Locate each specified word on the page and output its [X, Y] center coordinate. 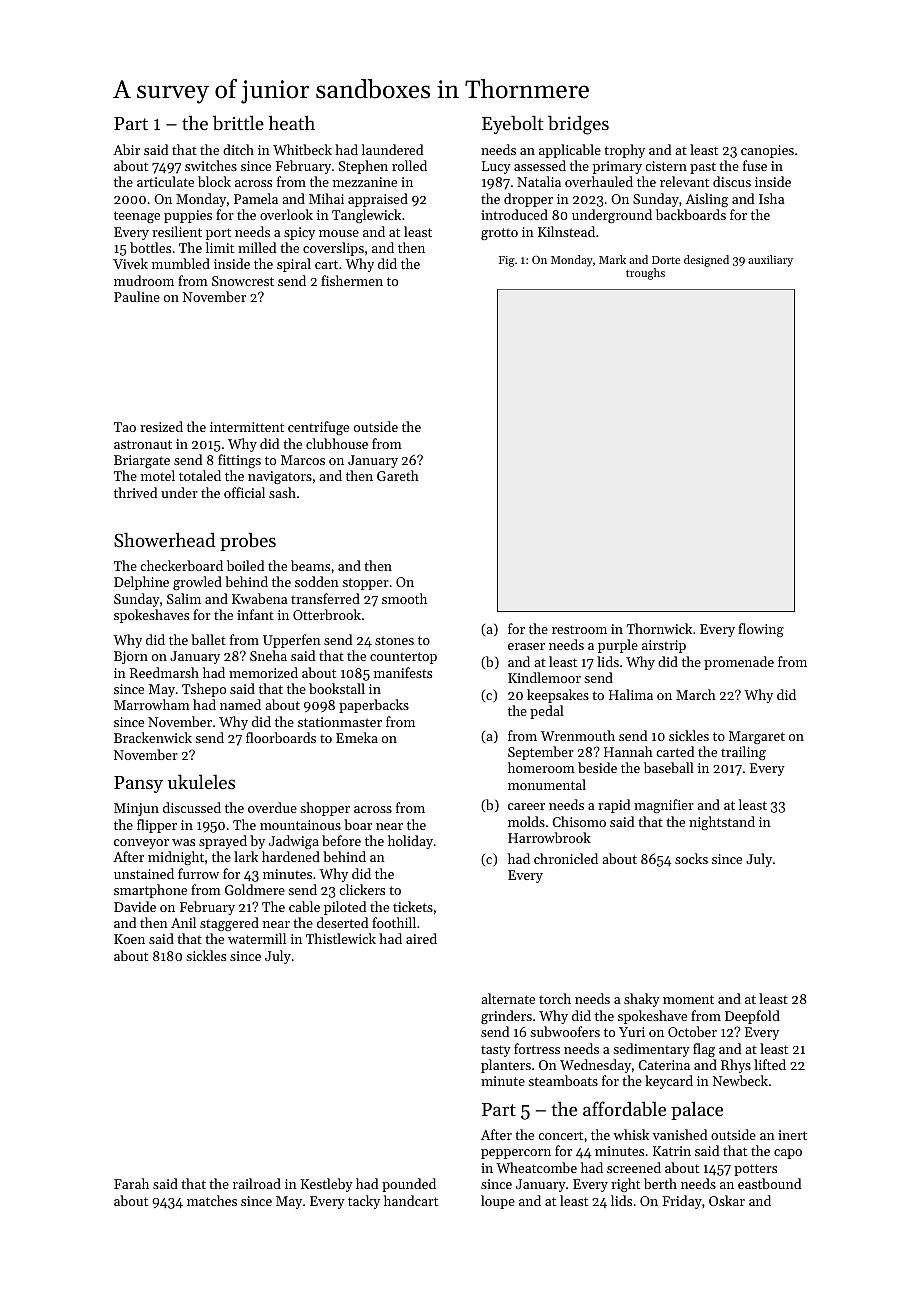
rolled [409, 165]
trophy [624, 151]
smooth [404, 598]
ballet [208, 639]
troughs [645, 274]
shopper [325, 809]
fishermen [352, 280]
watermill [257, 938]
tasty [496, 1051]
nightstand [722, 823]
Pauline [137, 296]
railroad [257, 1183]
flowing [761, 630]
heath [292, 123]
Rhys [736, 1066]
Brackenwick [153, 737]
